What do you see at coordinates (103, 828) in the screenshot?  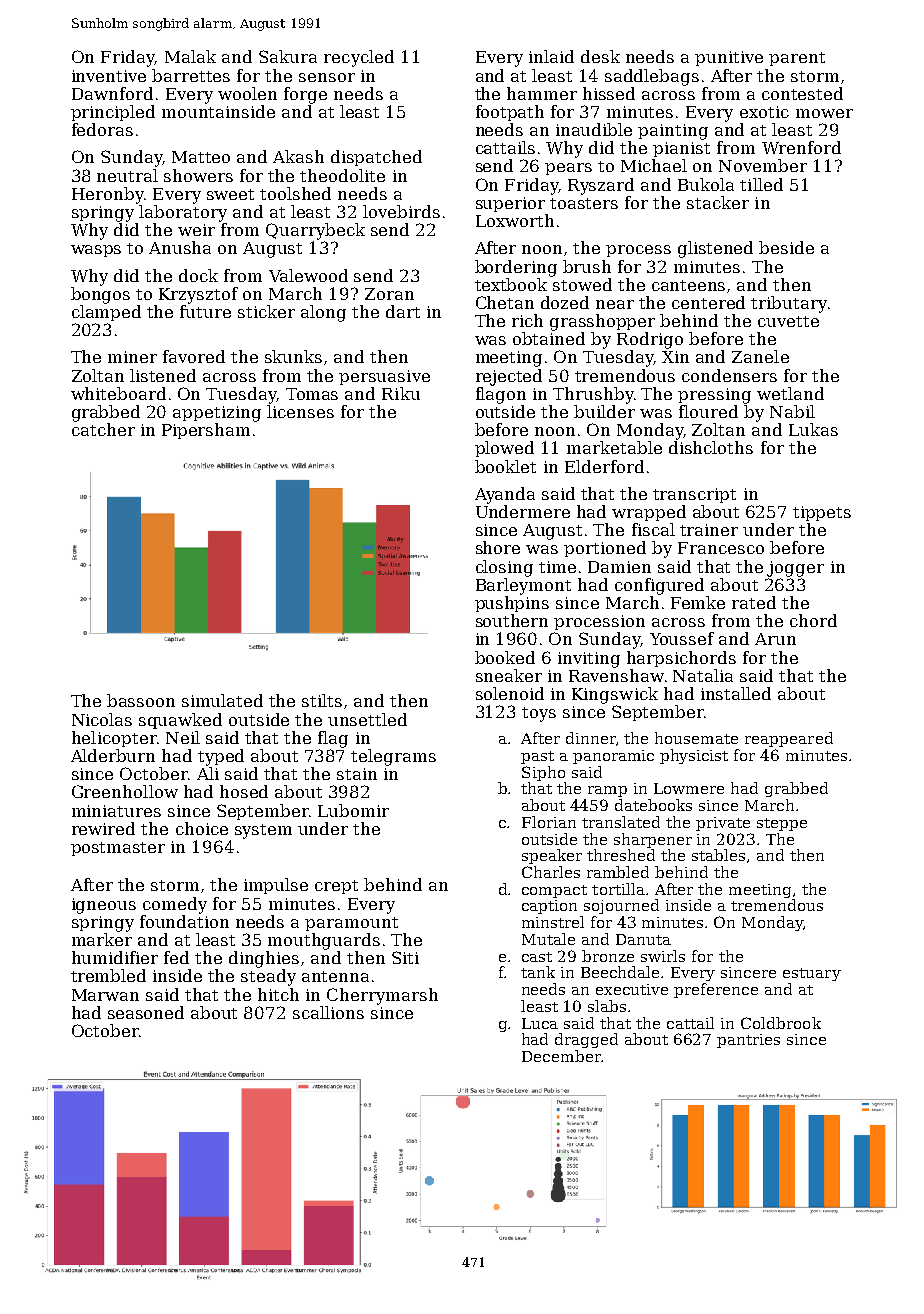 I see `rewired` at bounding box center [103, 828].
